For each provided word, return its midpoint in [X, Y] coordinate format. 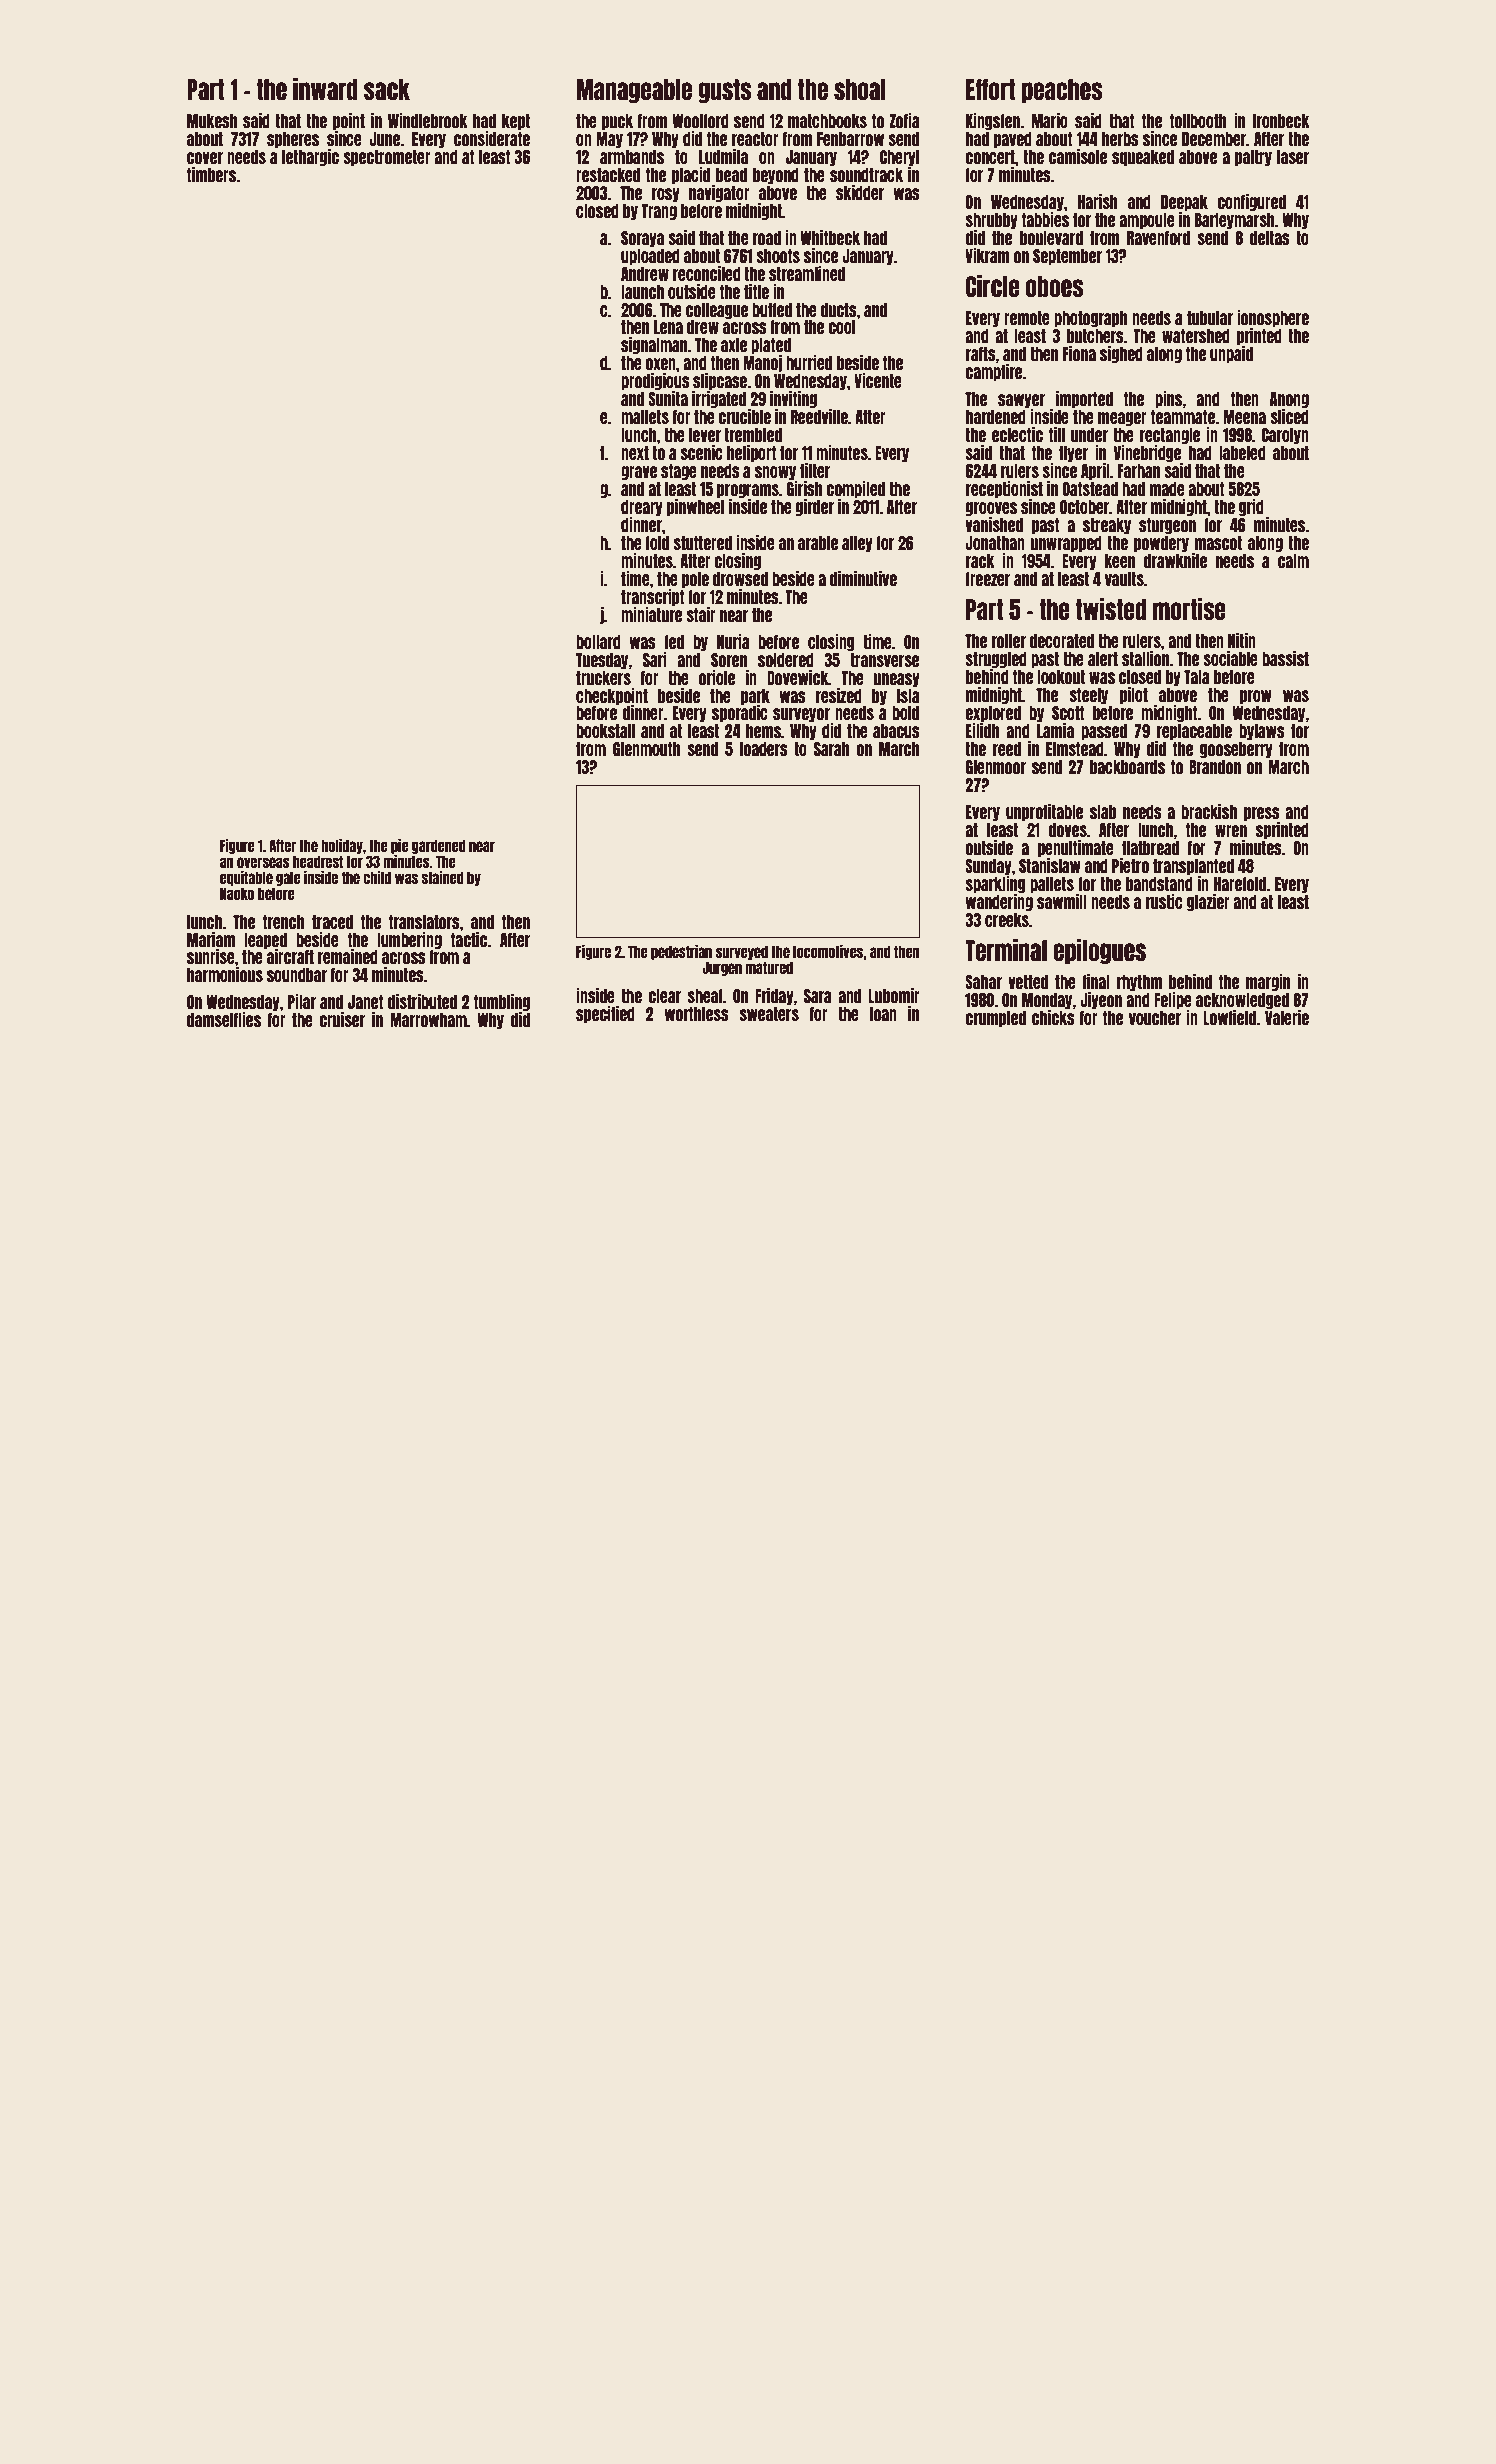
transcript [653, 597]
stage [679, 472]
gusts [725, 91]
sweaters [769, 1014]
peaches [1062, 91]
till [1057, 434]
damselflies [224, 1019]
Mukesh [212, 121]
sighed [1121, 354]
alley [857, 544]
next [635, 453]
